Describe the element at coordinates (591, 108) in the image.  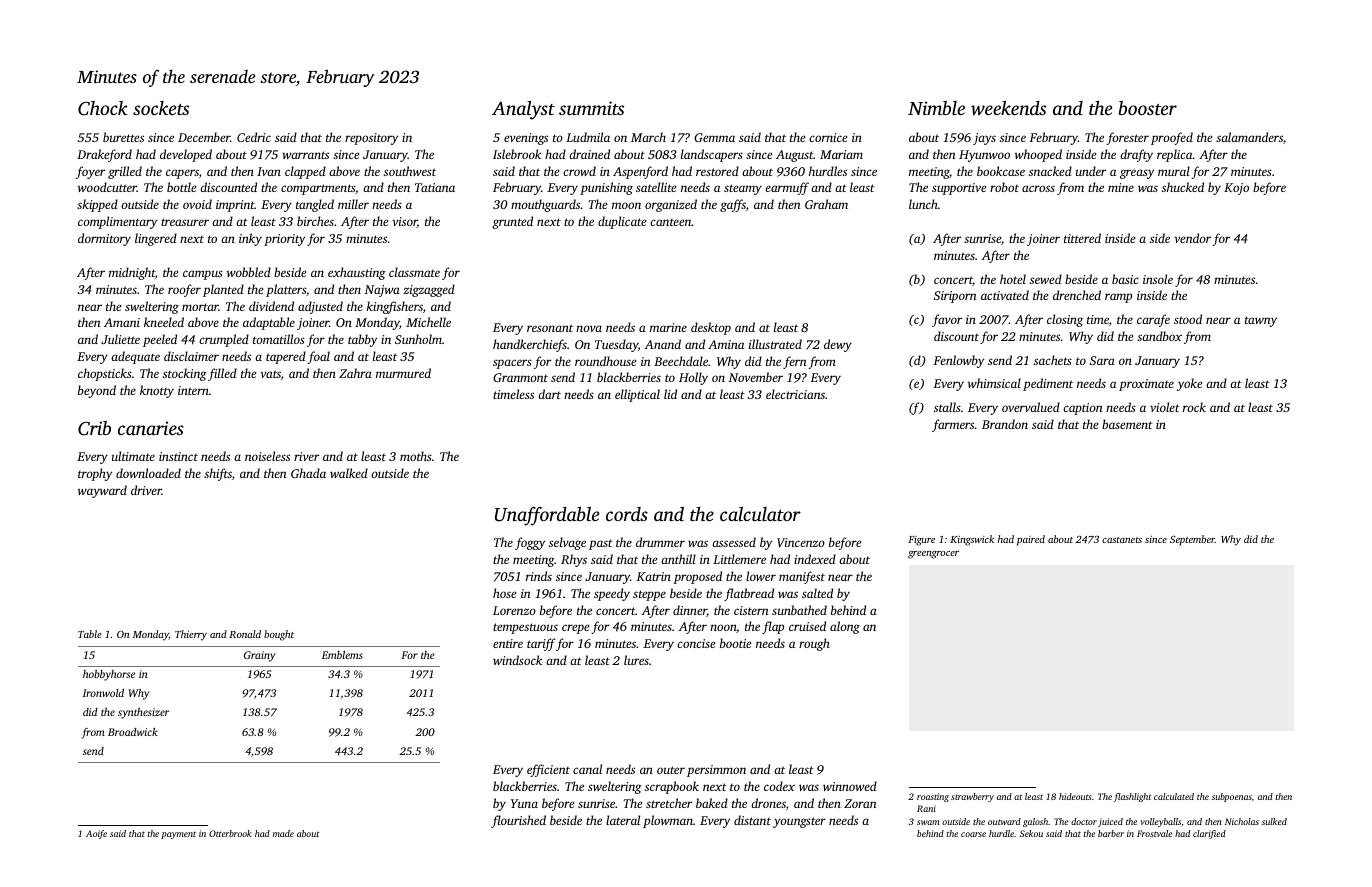
I see `summits` at that location.
